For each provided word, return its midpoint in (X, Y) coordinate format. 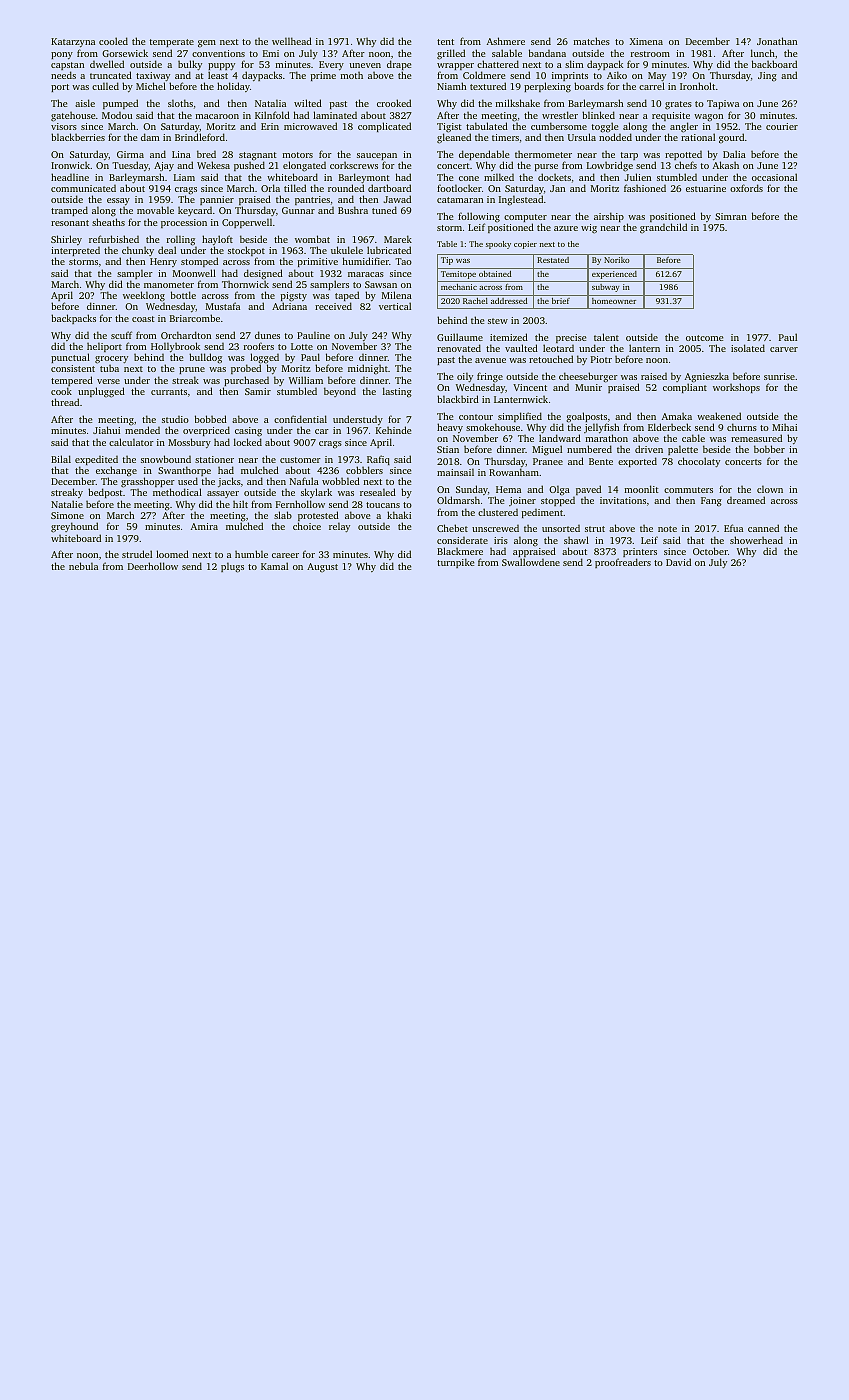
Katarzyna (73, 42)
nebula (83, 566)
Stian (448, 449)
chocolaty (699, 462)
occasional (774, 177)
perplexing (547, 87)
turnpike (455, 563)
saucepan (377, 157)
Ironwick (70, 165)
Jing (767, 77)
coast (143, 319)
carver (784, 349)
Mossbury (189, 443)
